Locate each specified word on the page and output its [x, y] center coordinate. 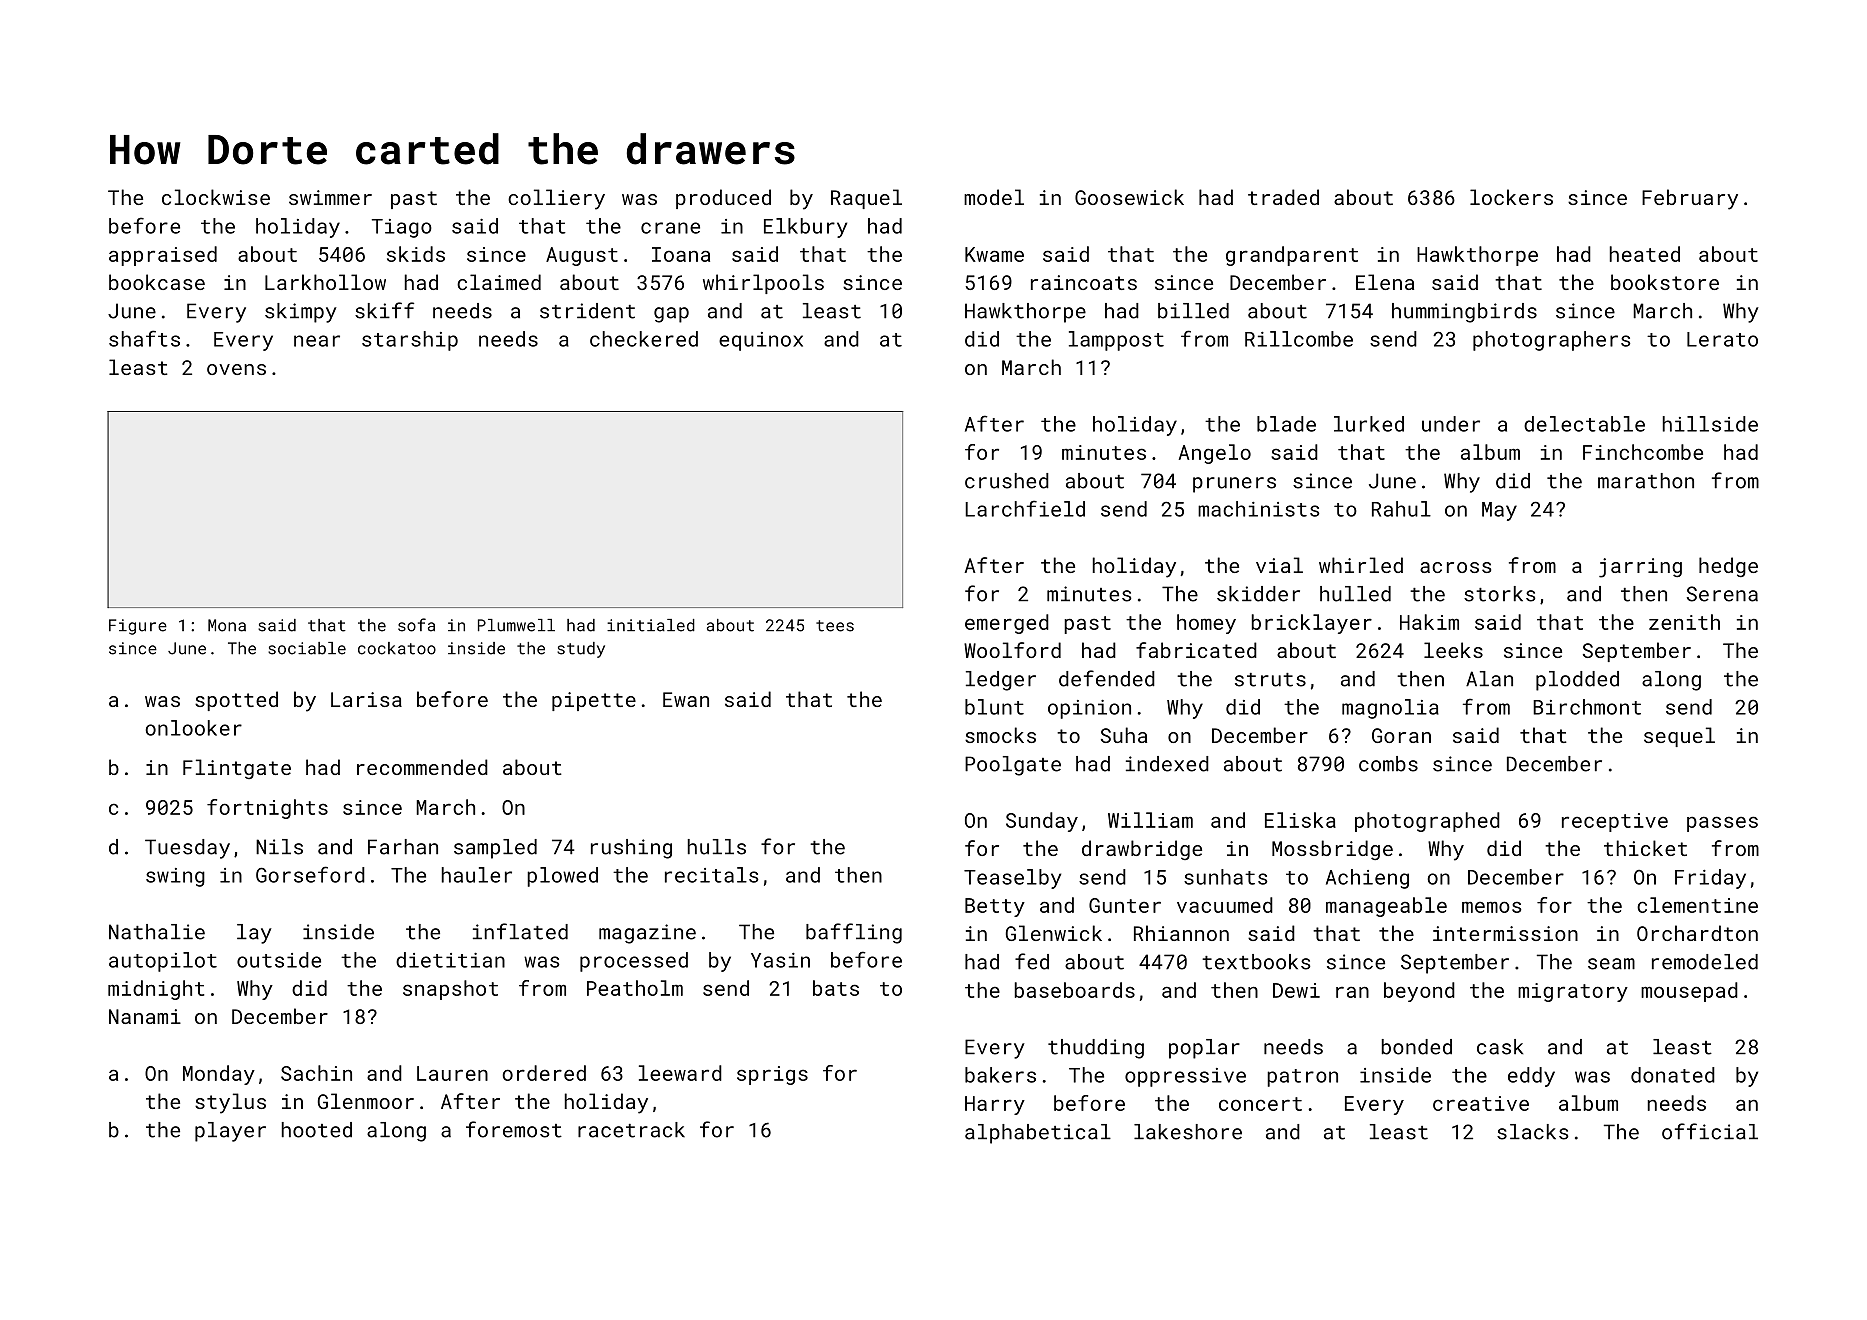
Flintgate [237, 769]
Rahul [1401, 509]
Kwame [994, 254]
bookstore [1665, 282]
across [1455, 567]
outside [279, 960]
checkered [644, 339]
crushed [1007, 481]
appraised [163, 256]
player [230, 1132]
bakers [1000, 1075]
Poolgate [1013, 766]
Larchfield [1025, 508]
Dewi [1296, 990]
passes [1722, 824]
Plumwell [516, 625]
